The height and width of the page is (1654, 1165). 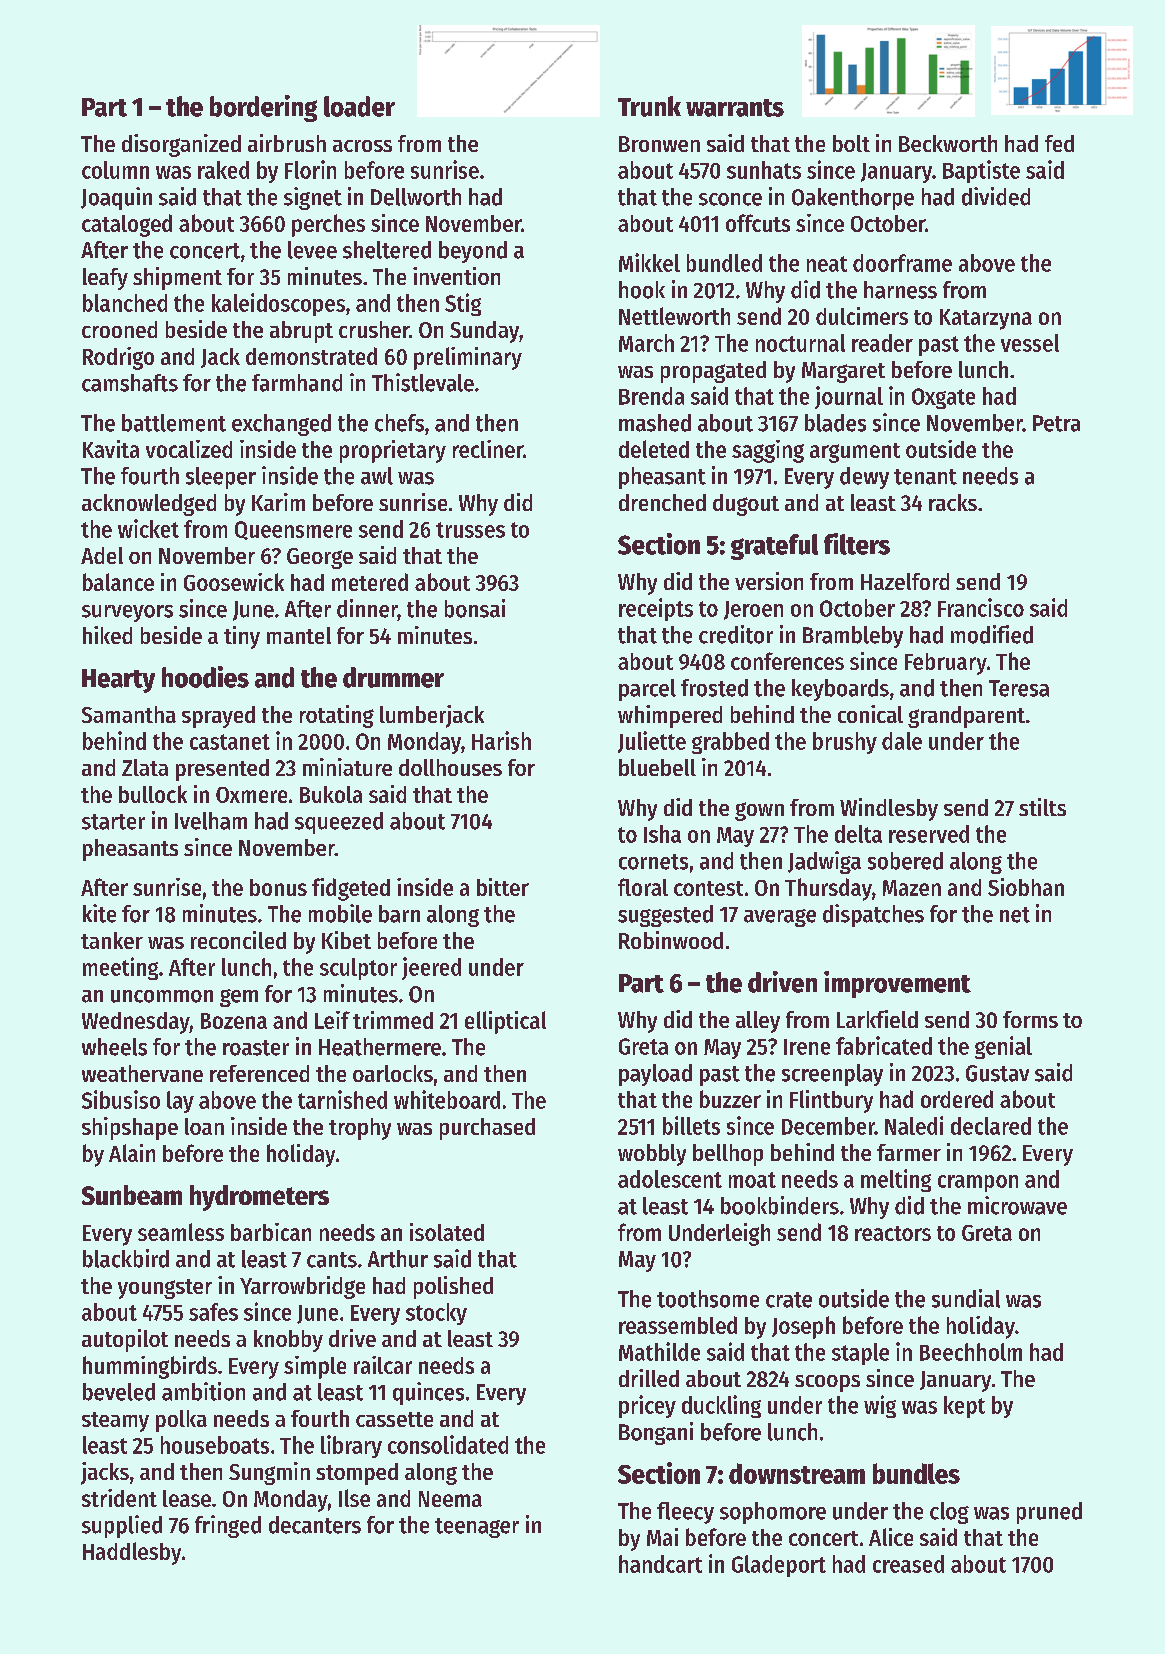 What do you see at coordinates (929, 834) in the page?
I see `reserved` at bounding box center [929, 834].
